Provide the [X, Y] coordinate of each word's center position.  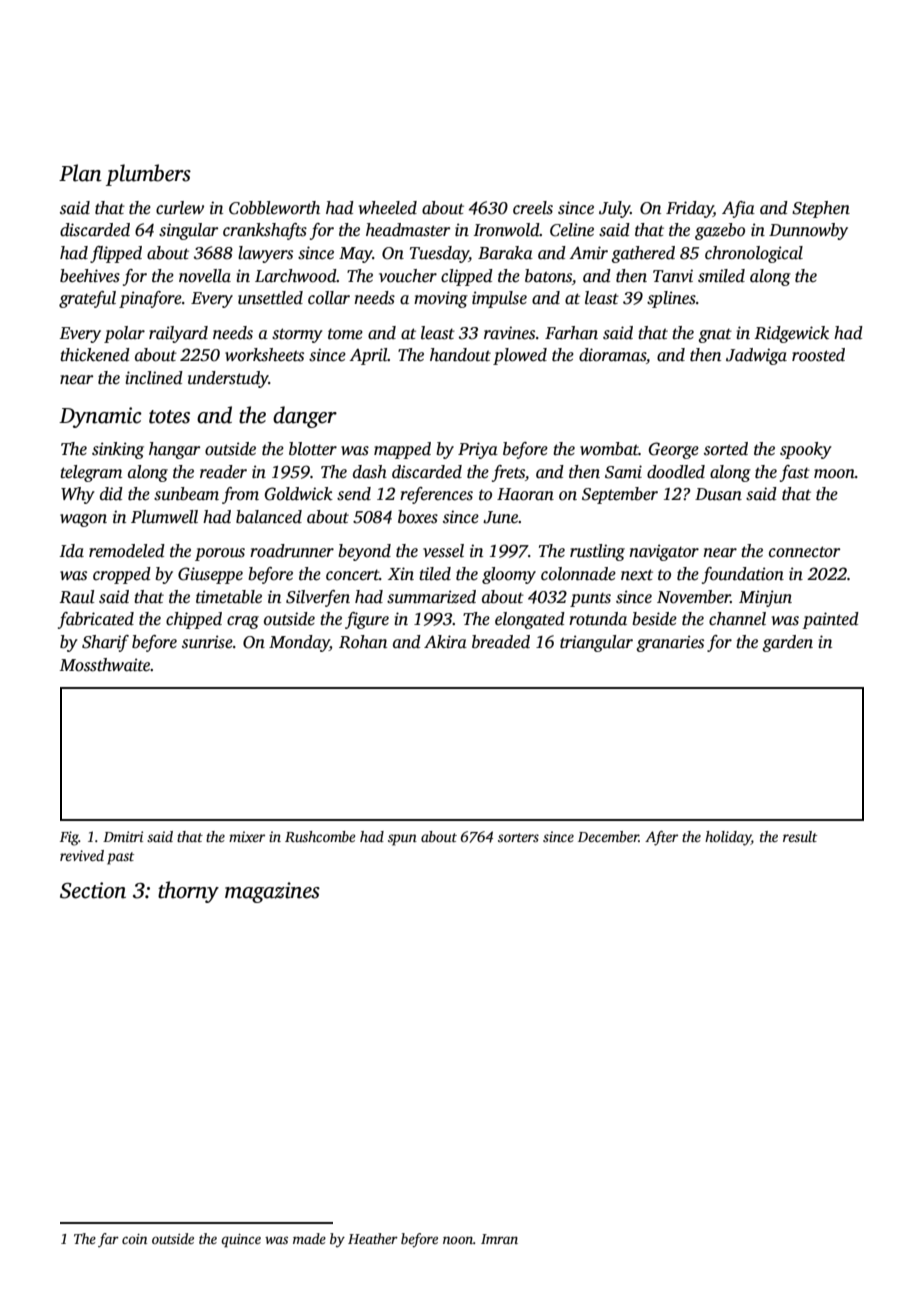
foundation [743, 575]
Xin [401, 574]
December [608, 836]
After [661, 838]
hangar [175, 450]
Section [93, 890]
